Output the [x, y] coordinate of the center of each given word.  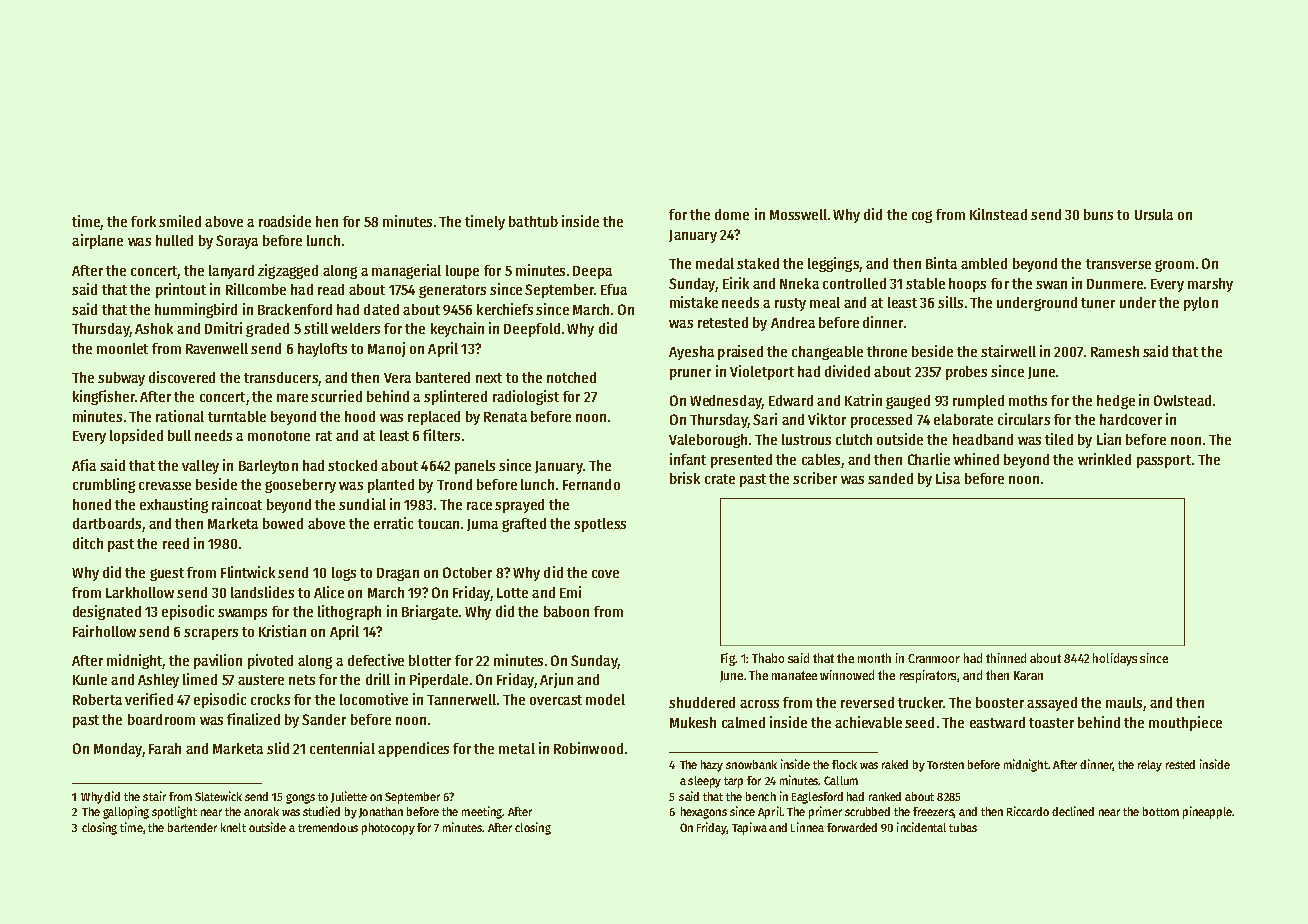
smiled [180, 221]
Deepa [592, 272]
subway [121, 379]
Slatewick [218, 796]
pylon [1201, 304]
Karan [1028, 675]
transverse [1118, 264]
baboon [566, 611]
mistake [694, 302]
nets [302, 680]
